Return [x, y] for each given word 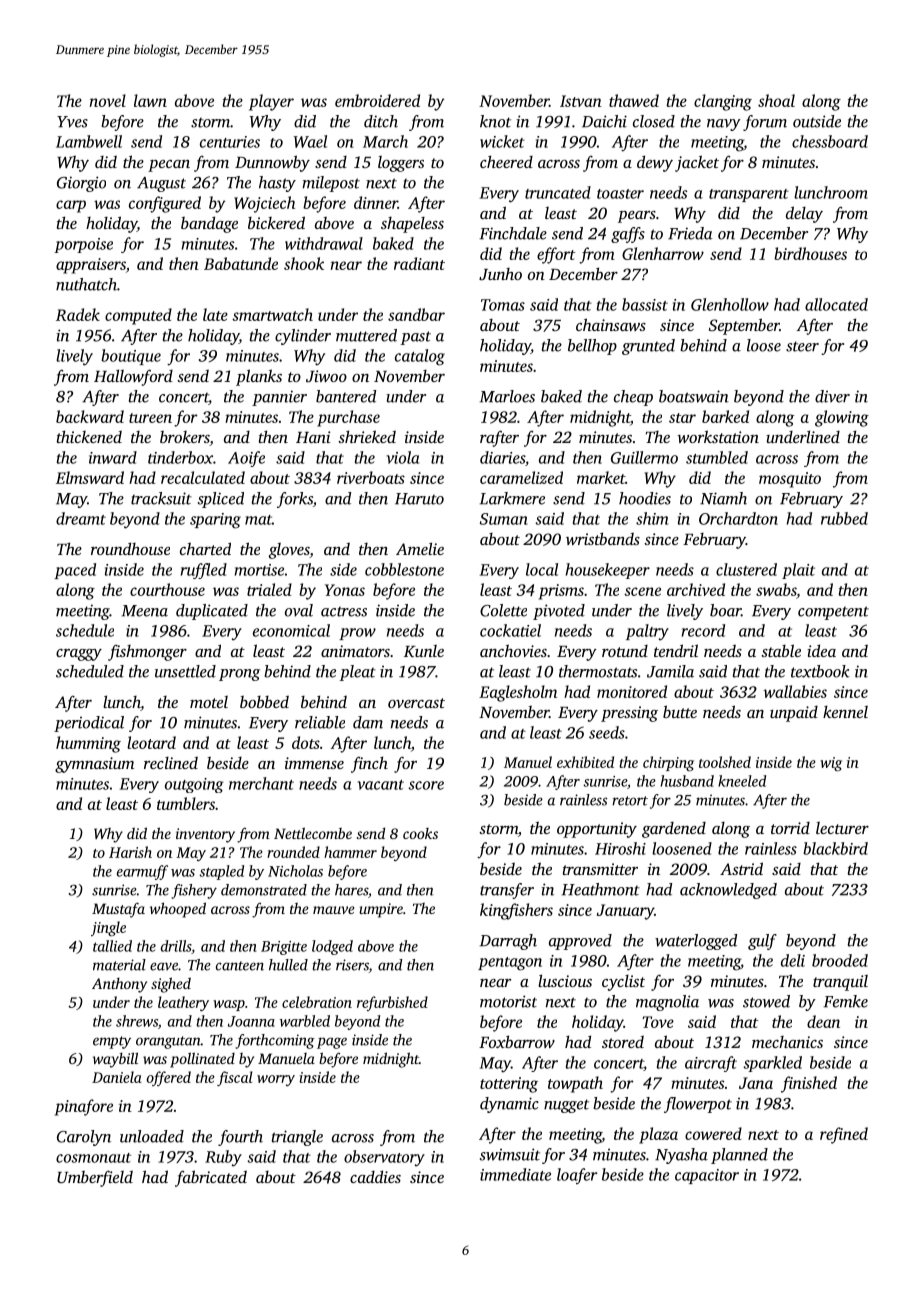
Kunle [424, 651]
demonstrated [264, 890]
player [271, 102]
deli [793, 960]
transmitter [600, 869]
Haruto [419, 499]
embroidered [377, 100]
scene [642, 591]
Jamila [670, 671]
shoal [776, 100]
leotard [151, 742]
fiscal [235, 1078]
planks [259, 377]
